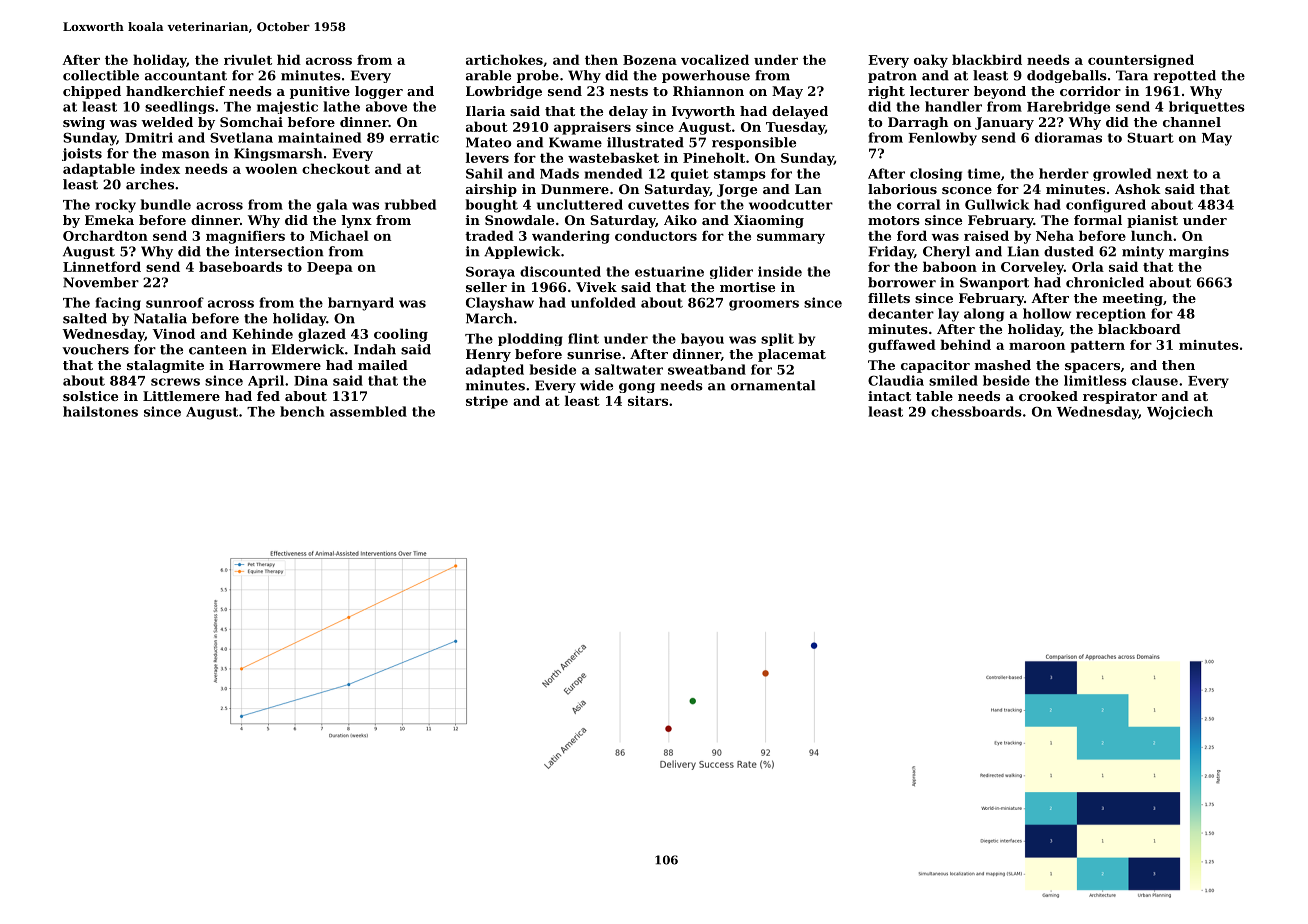  I want to click on countersigned, so click(1141, 61).
